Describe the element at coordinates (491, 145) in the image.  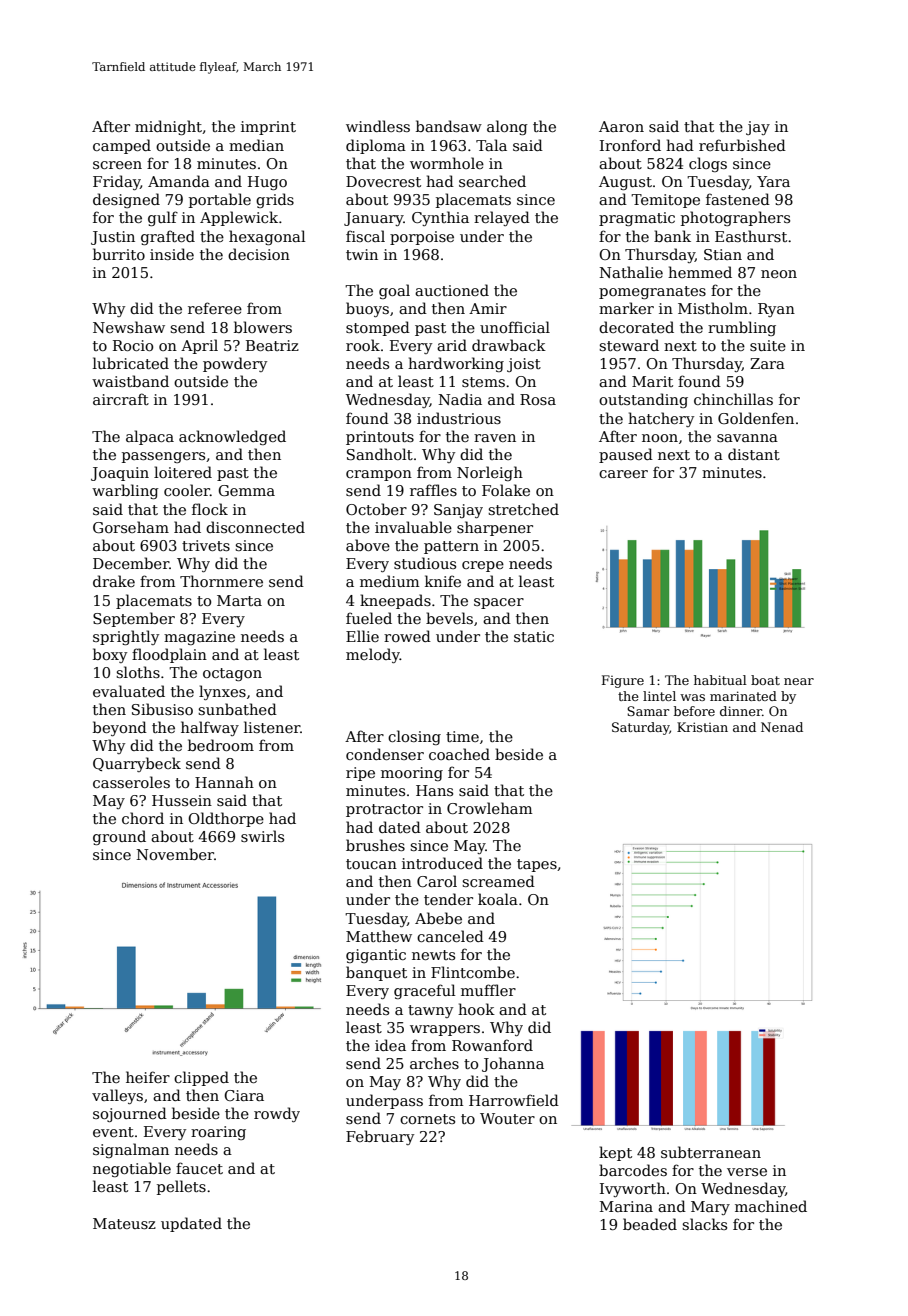
I see `Tala` at that location.
